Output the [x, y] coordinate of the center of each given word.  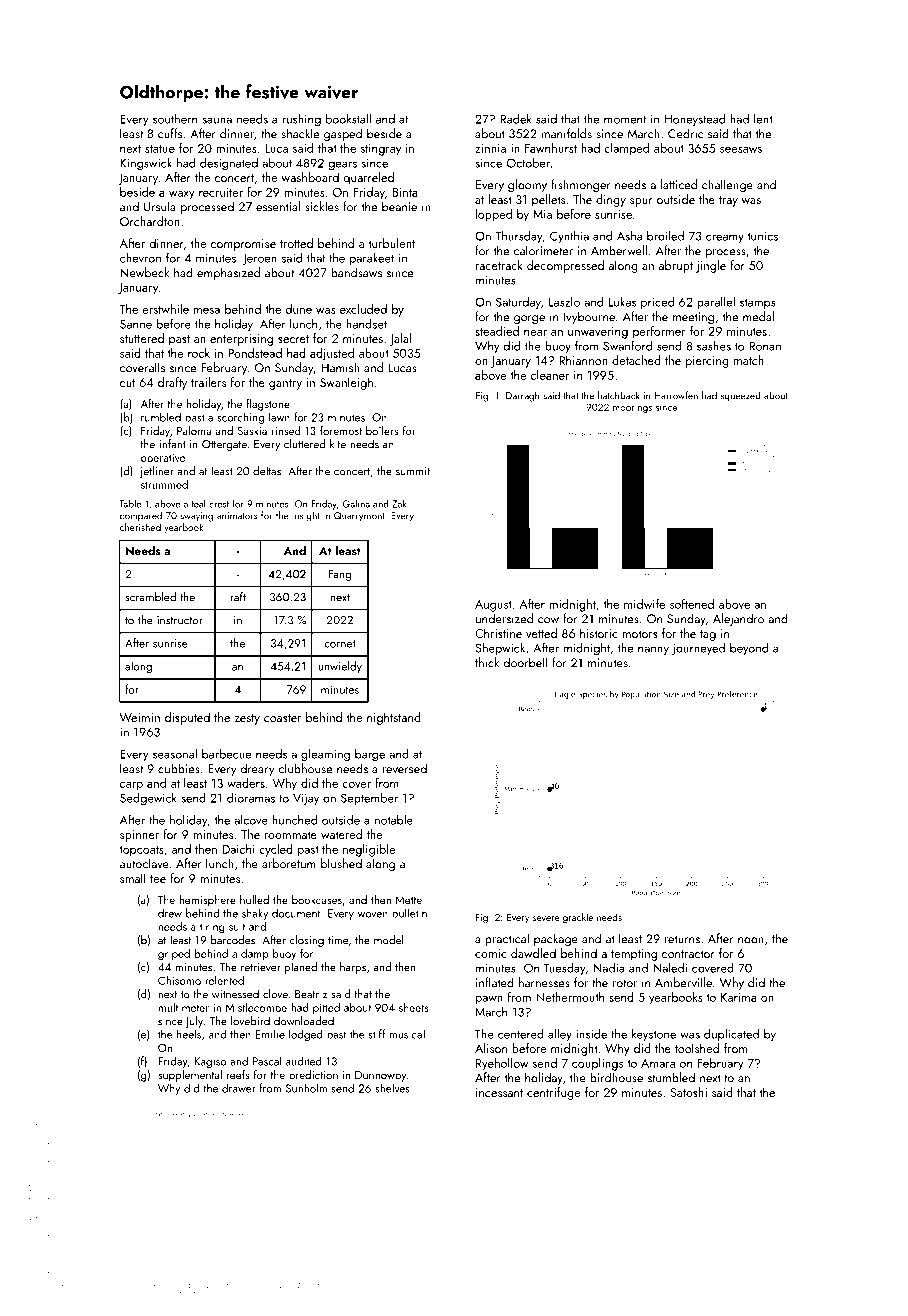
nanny [653, 650]
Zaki [400, 503]
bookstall [348, 118]
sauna [217, 120]
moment [625, 120]
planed [301, 968]
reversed [405, 768]
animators [237, 516]
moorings [632, 408]
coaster [283, 718]
